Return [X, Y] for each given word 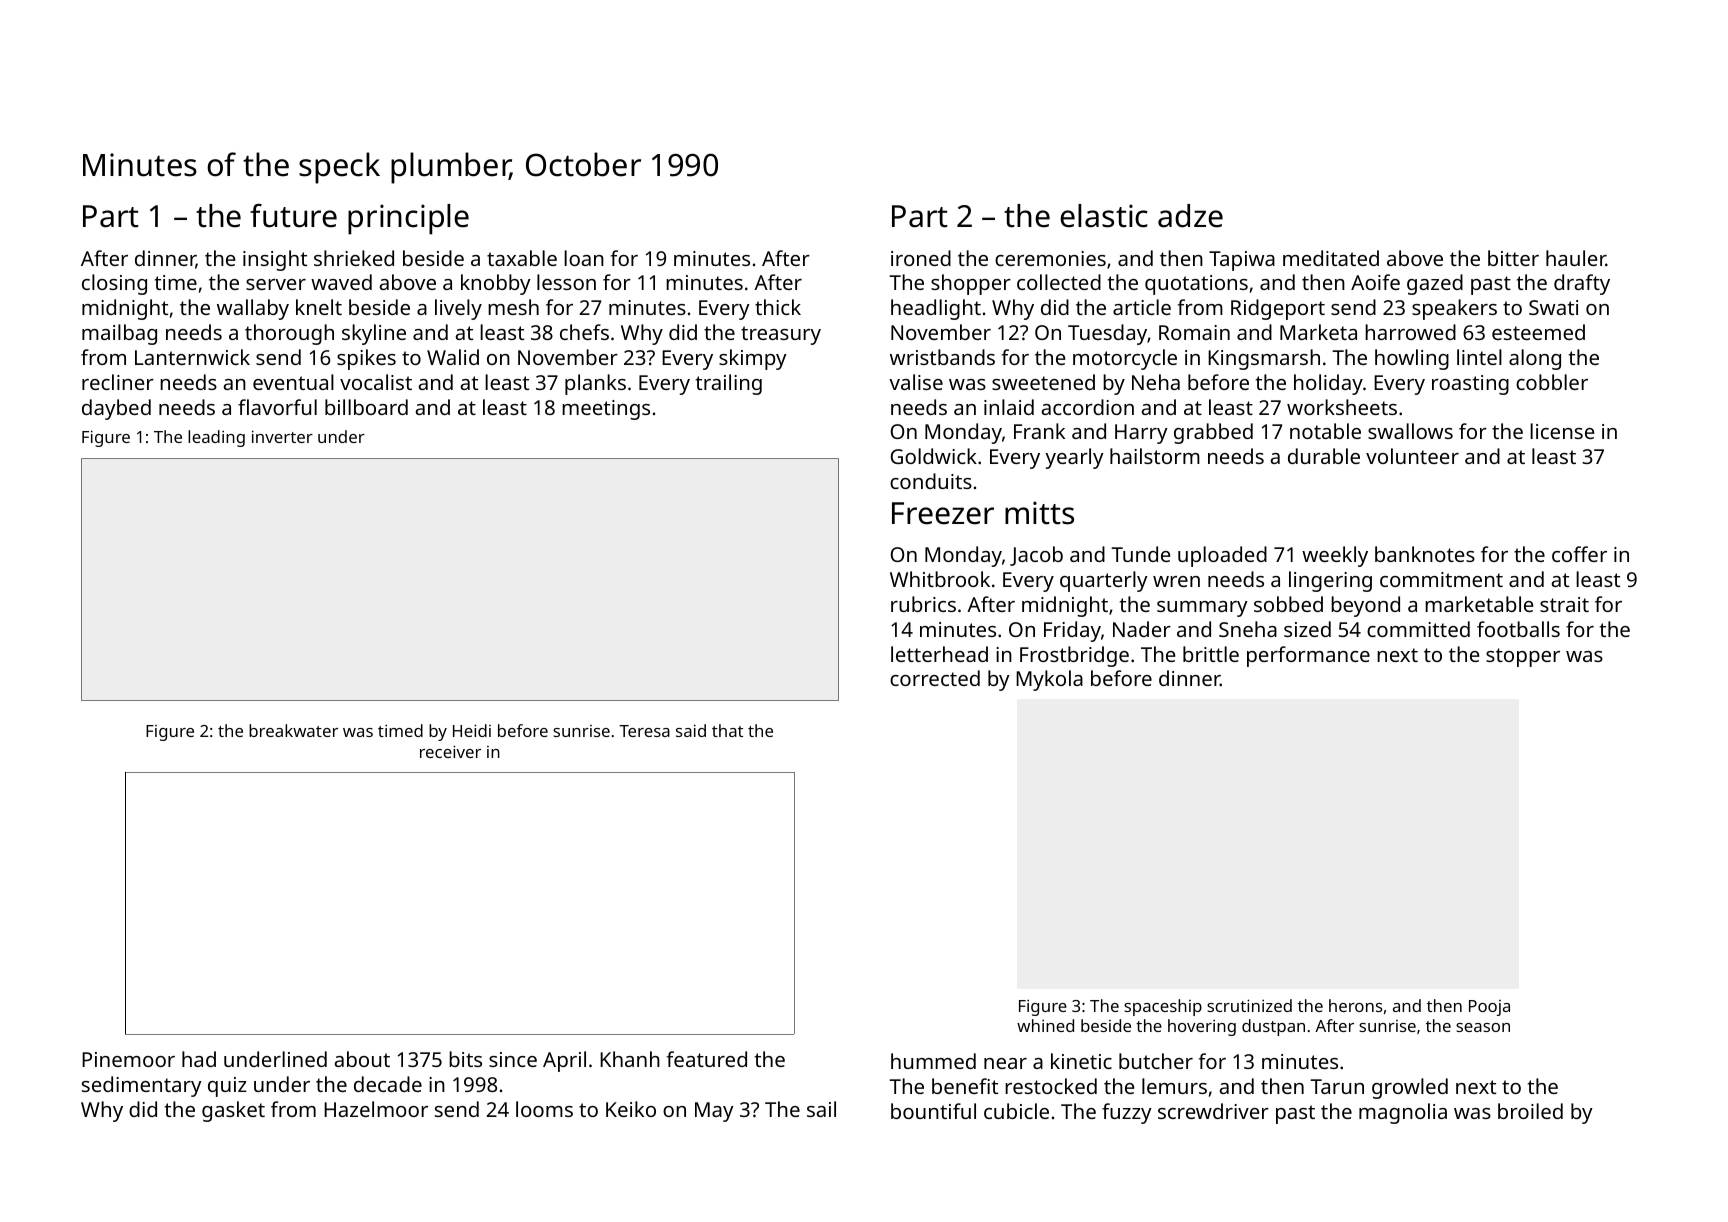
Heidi [472, 730]
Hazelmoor [376, 1109]
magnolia [1403, 1113]
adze [1190, 216]
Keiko [631, 1109]
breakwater [293, 730]
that [727, 730]
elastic [1104, 216]
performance [1308, 656]
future [293, 216]
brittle [1211, 654]
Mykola [1049, 680]
